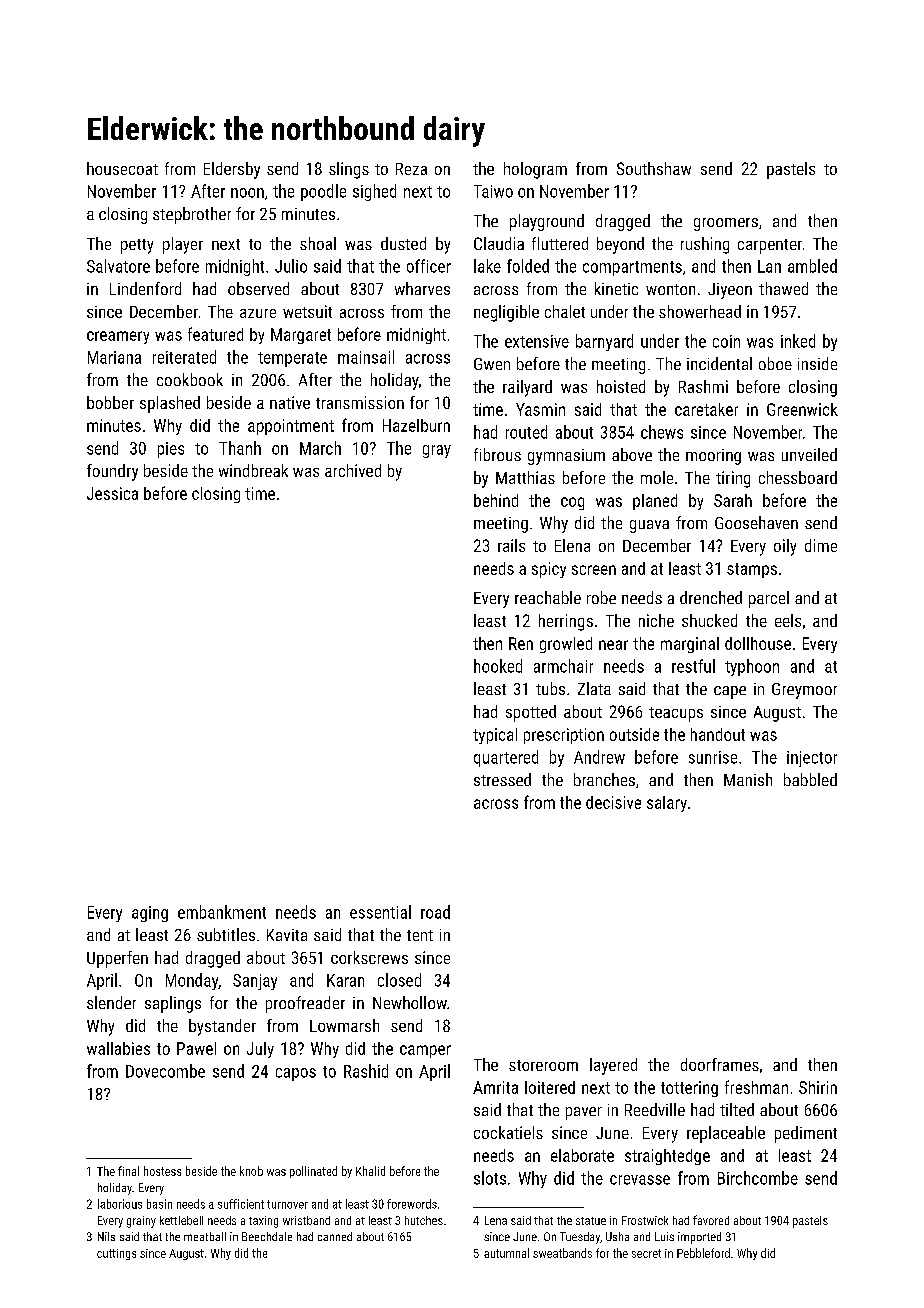 Image resolution: width=924 pixels, height=1308 pixels. I want to click on inked, so click(798, 341).
